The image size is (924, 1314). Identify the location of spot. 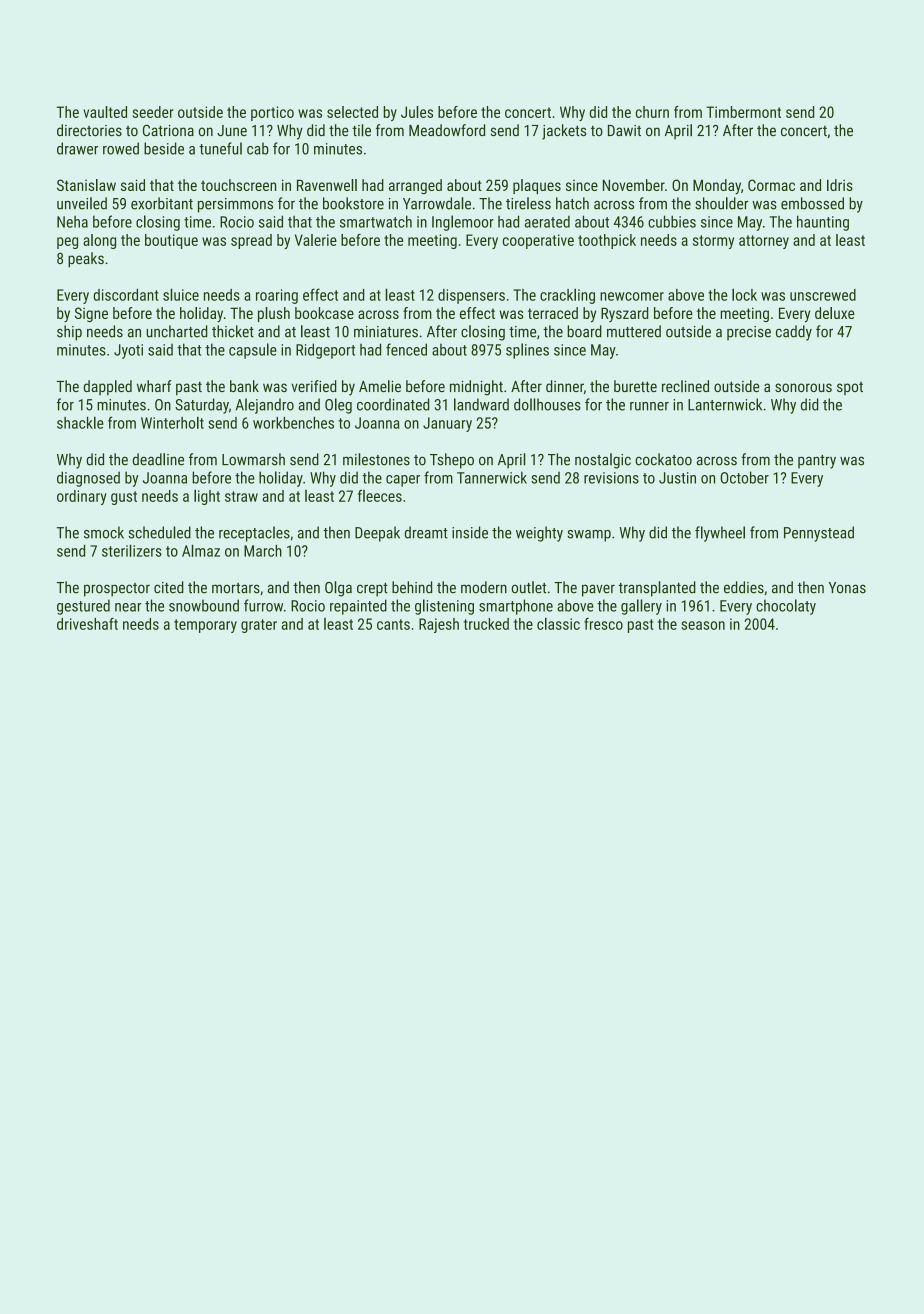
(850, 388).
